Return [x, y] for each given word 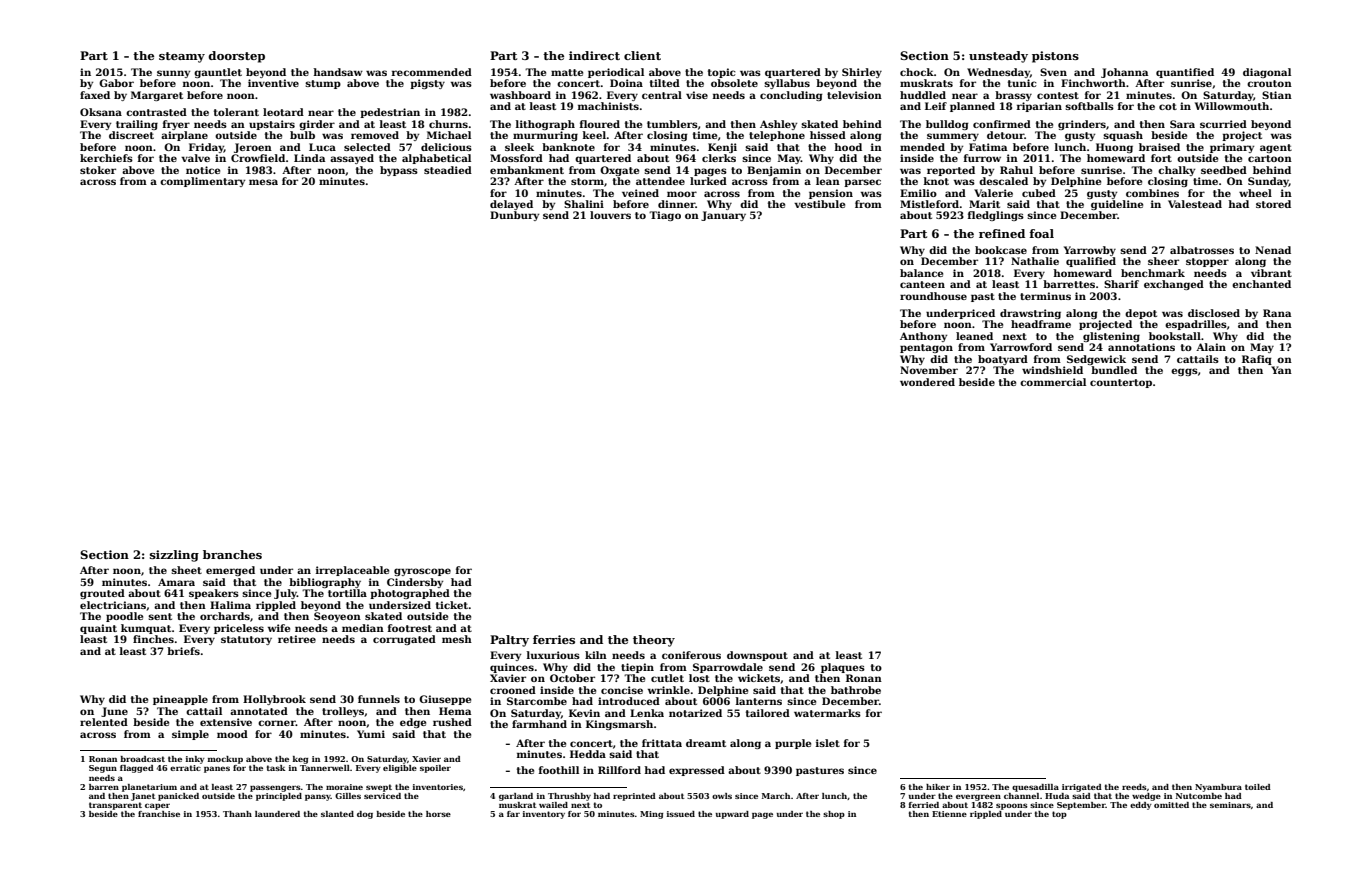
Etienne [949, 814]
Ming [651, 815]
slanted [337, 814]
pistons [1055, 57]
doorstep [236, 57]
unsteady [998, 57]
